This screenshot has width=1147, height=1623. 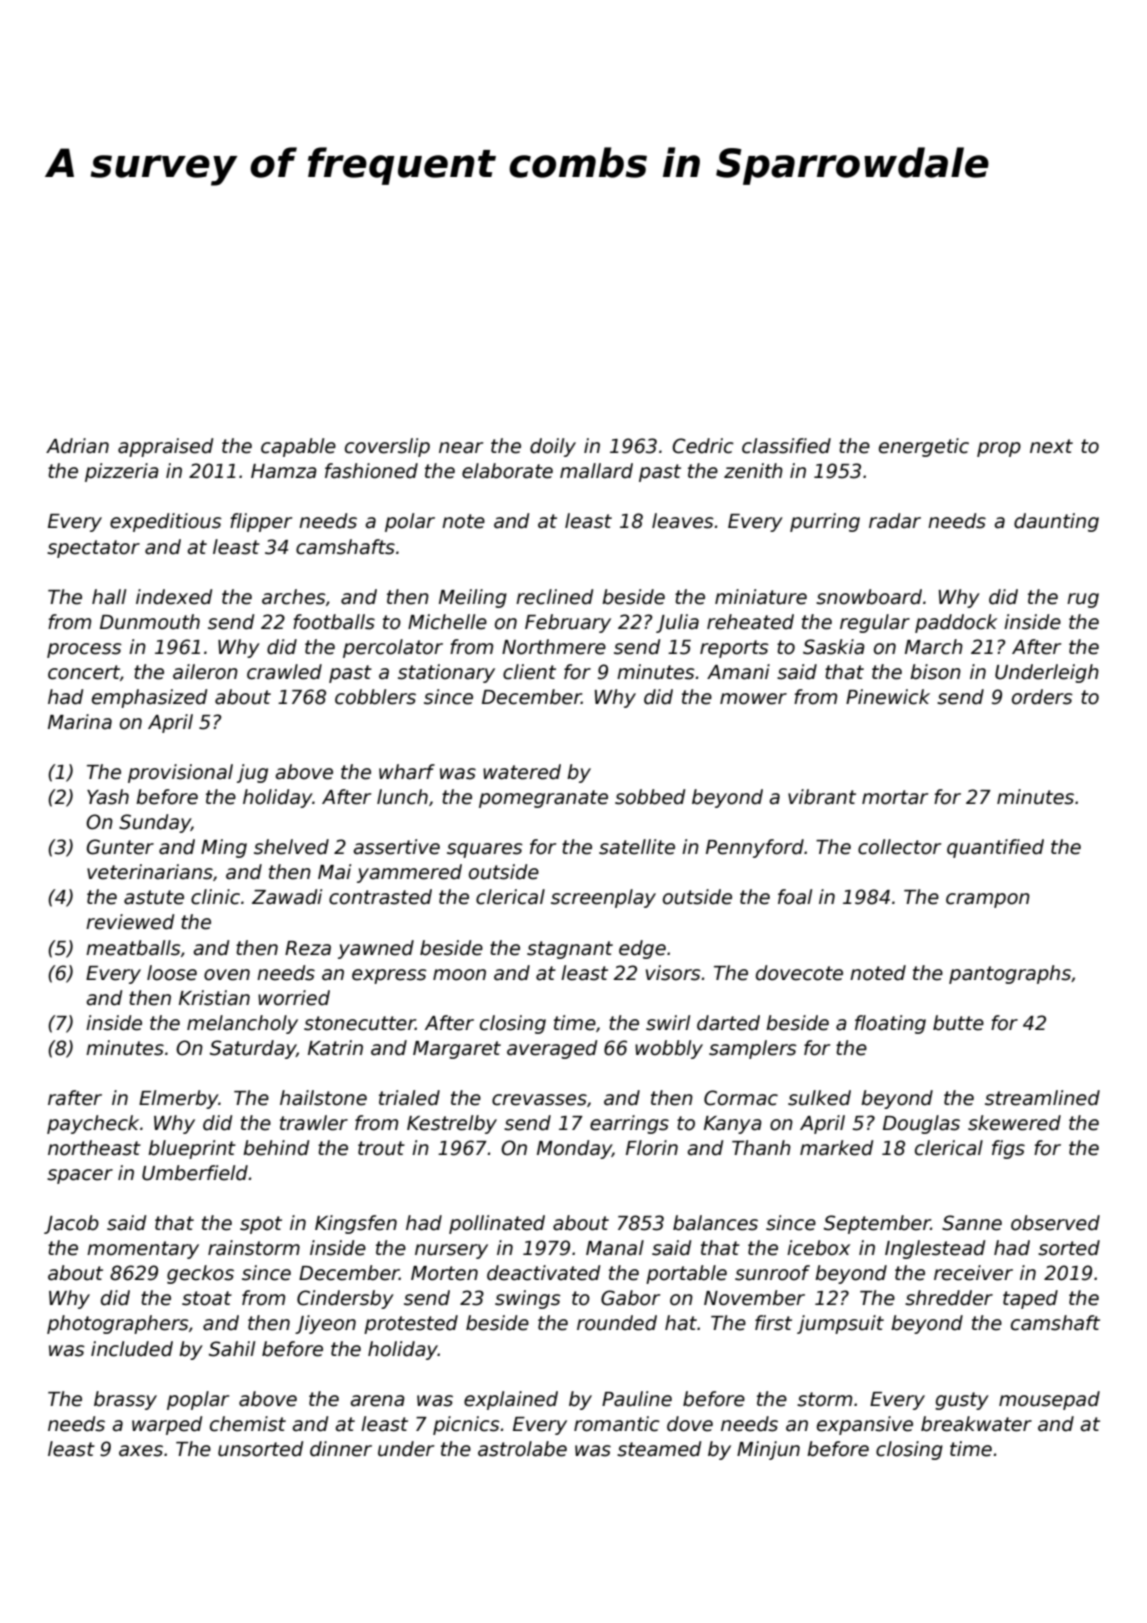 What do you see at coordinates (554, 597) in the screenshot?
I see `reclined` at bounding box center [554, 597].
